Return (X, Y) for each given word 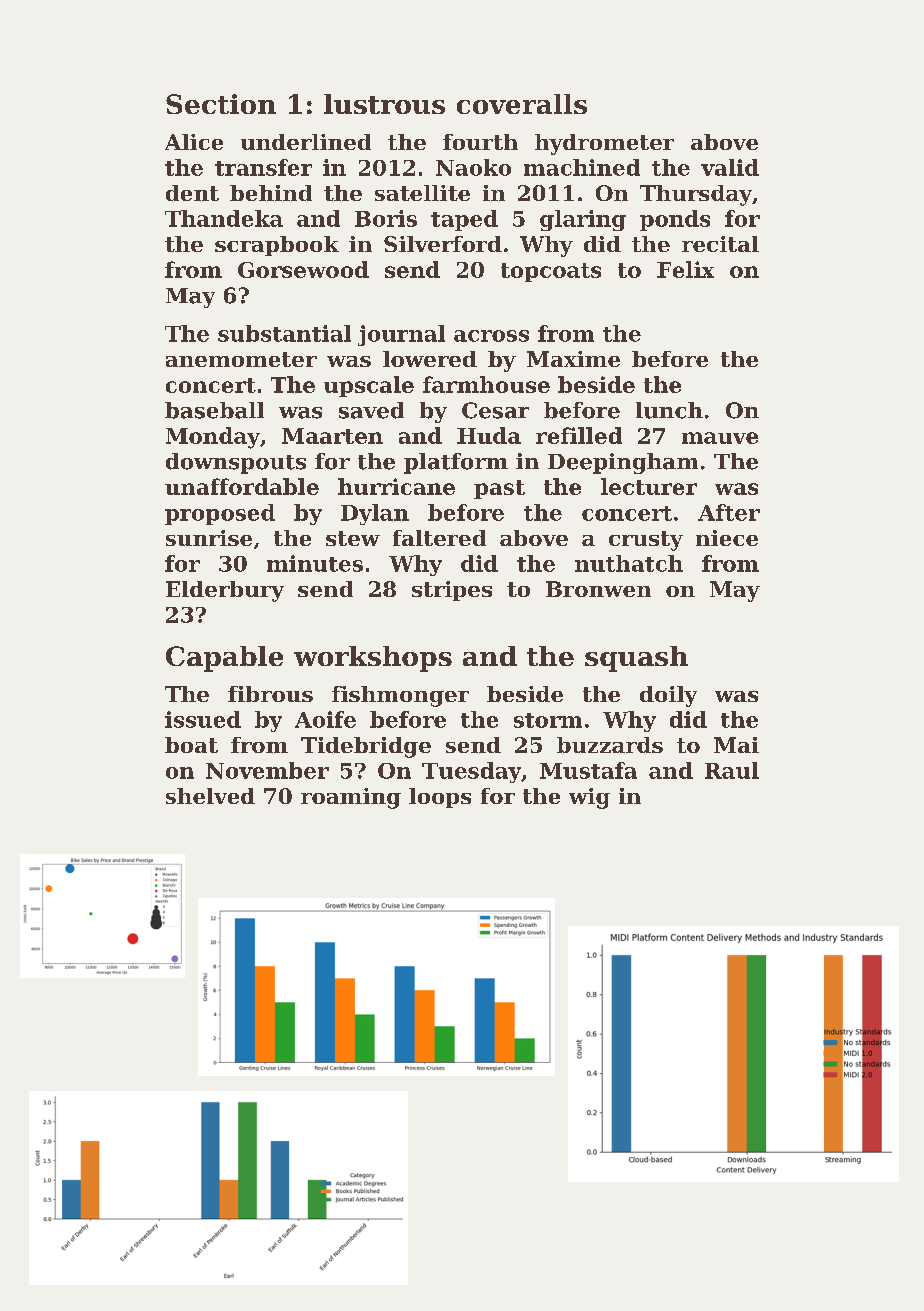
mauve (720, 438)
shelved (210, 796)
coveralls (522, 104)
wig (589, 798)
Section (221, 104)
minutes (315, 563)
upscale (369, 386)
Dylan (375, 514)
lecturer (649, 486)
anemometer (241, 359)
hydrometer (604, 144)
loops (440, 798)
